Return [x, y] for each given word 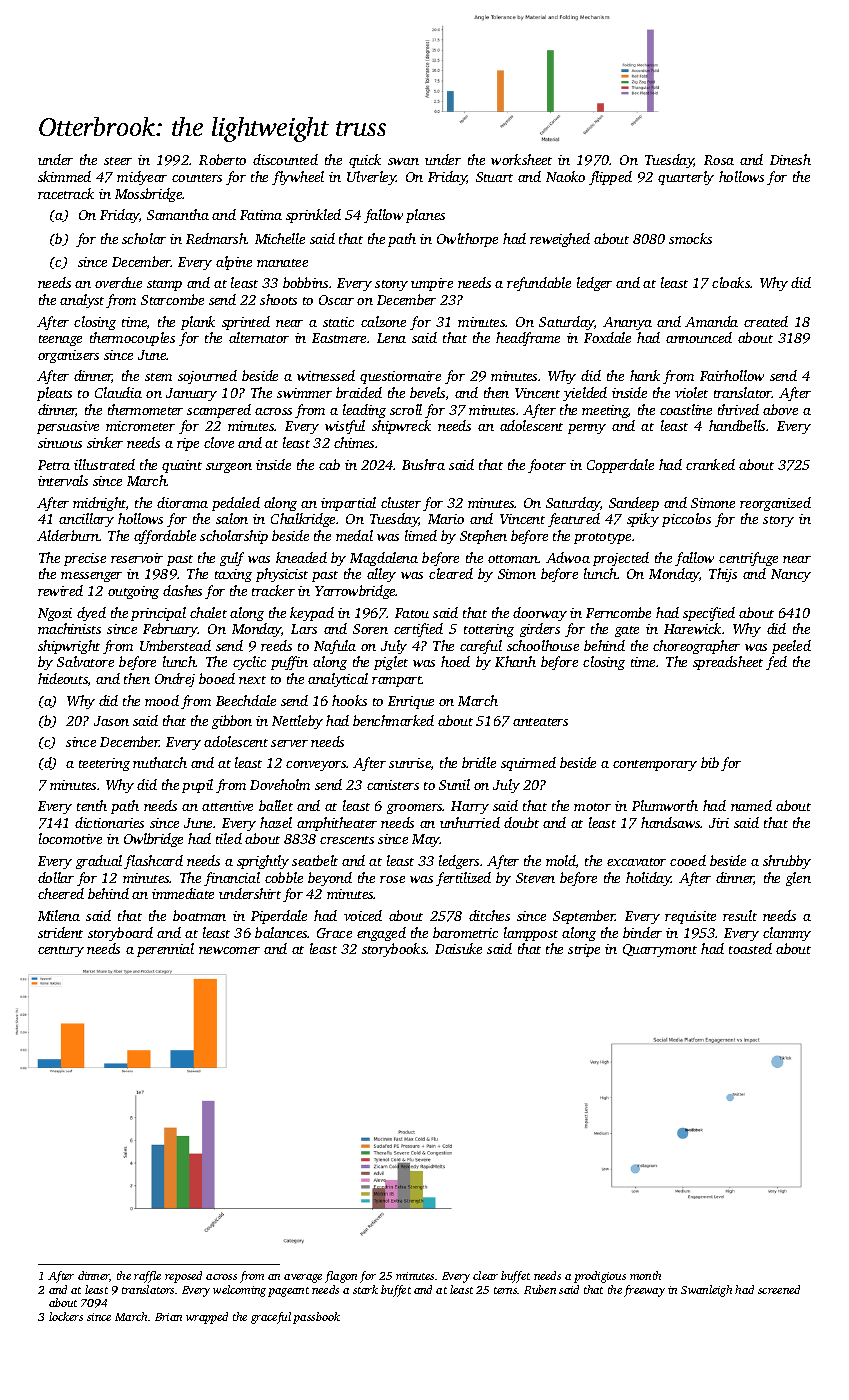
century [61, 951]
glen [798, 879]
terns [506, 1290]
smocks [690, 238]
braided [359, 392]
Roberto [222, 159]
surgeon [229, 468]
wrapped [207, 1318]
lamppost [531, 934]
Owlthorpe [467, 240]
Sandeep [634, 504]
